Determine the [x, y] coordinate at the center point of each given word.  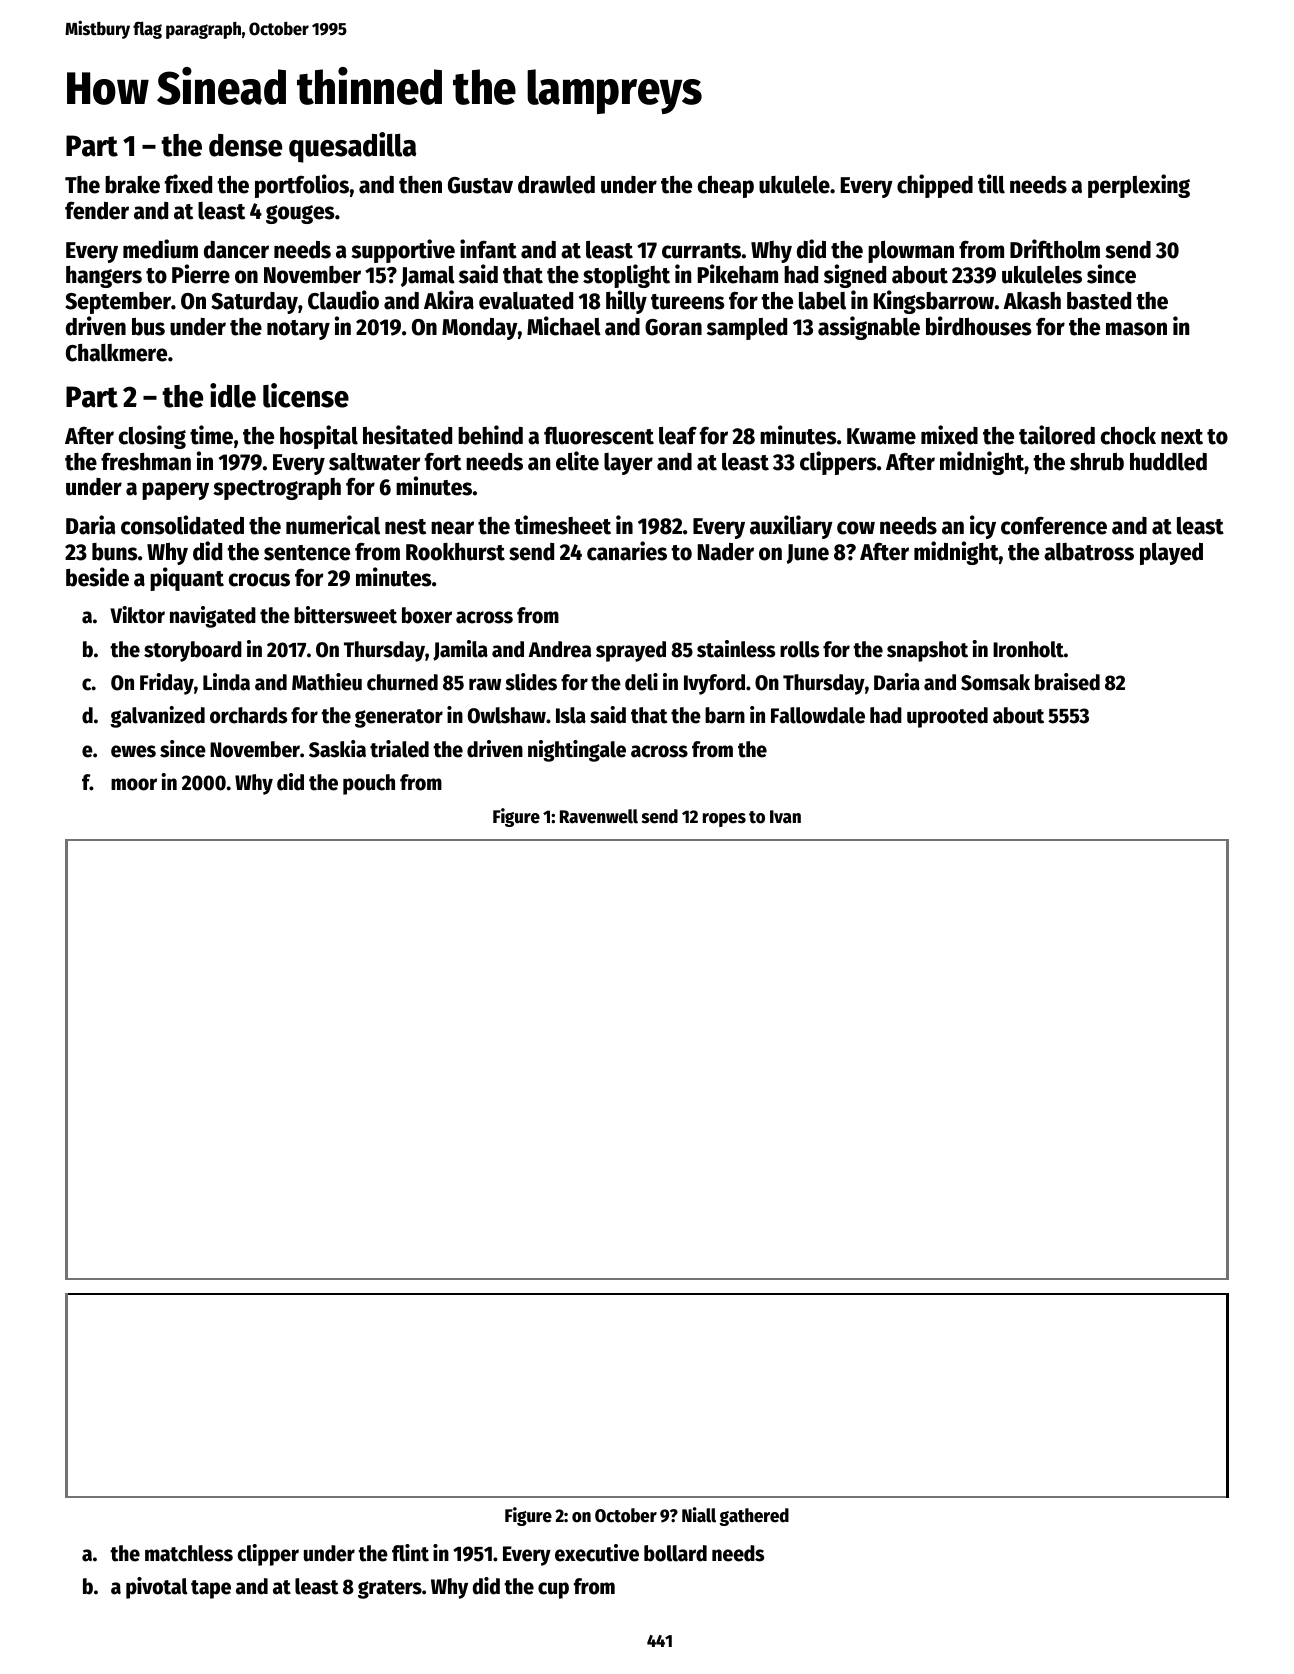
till [991, 184]
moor [134, 784]
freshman [146, 461]
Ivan [785, 817]
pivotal [157, 1588]
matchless [189, 1553]
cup [553, 1590]
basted [1099, 301]
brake [132, 185]
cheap [726, 187]
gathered [754, 1517]
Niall [699, 1515]
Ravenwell [599, 816]
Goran [673, 327]
